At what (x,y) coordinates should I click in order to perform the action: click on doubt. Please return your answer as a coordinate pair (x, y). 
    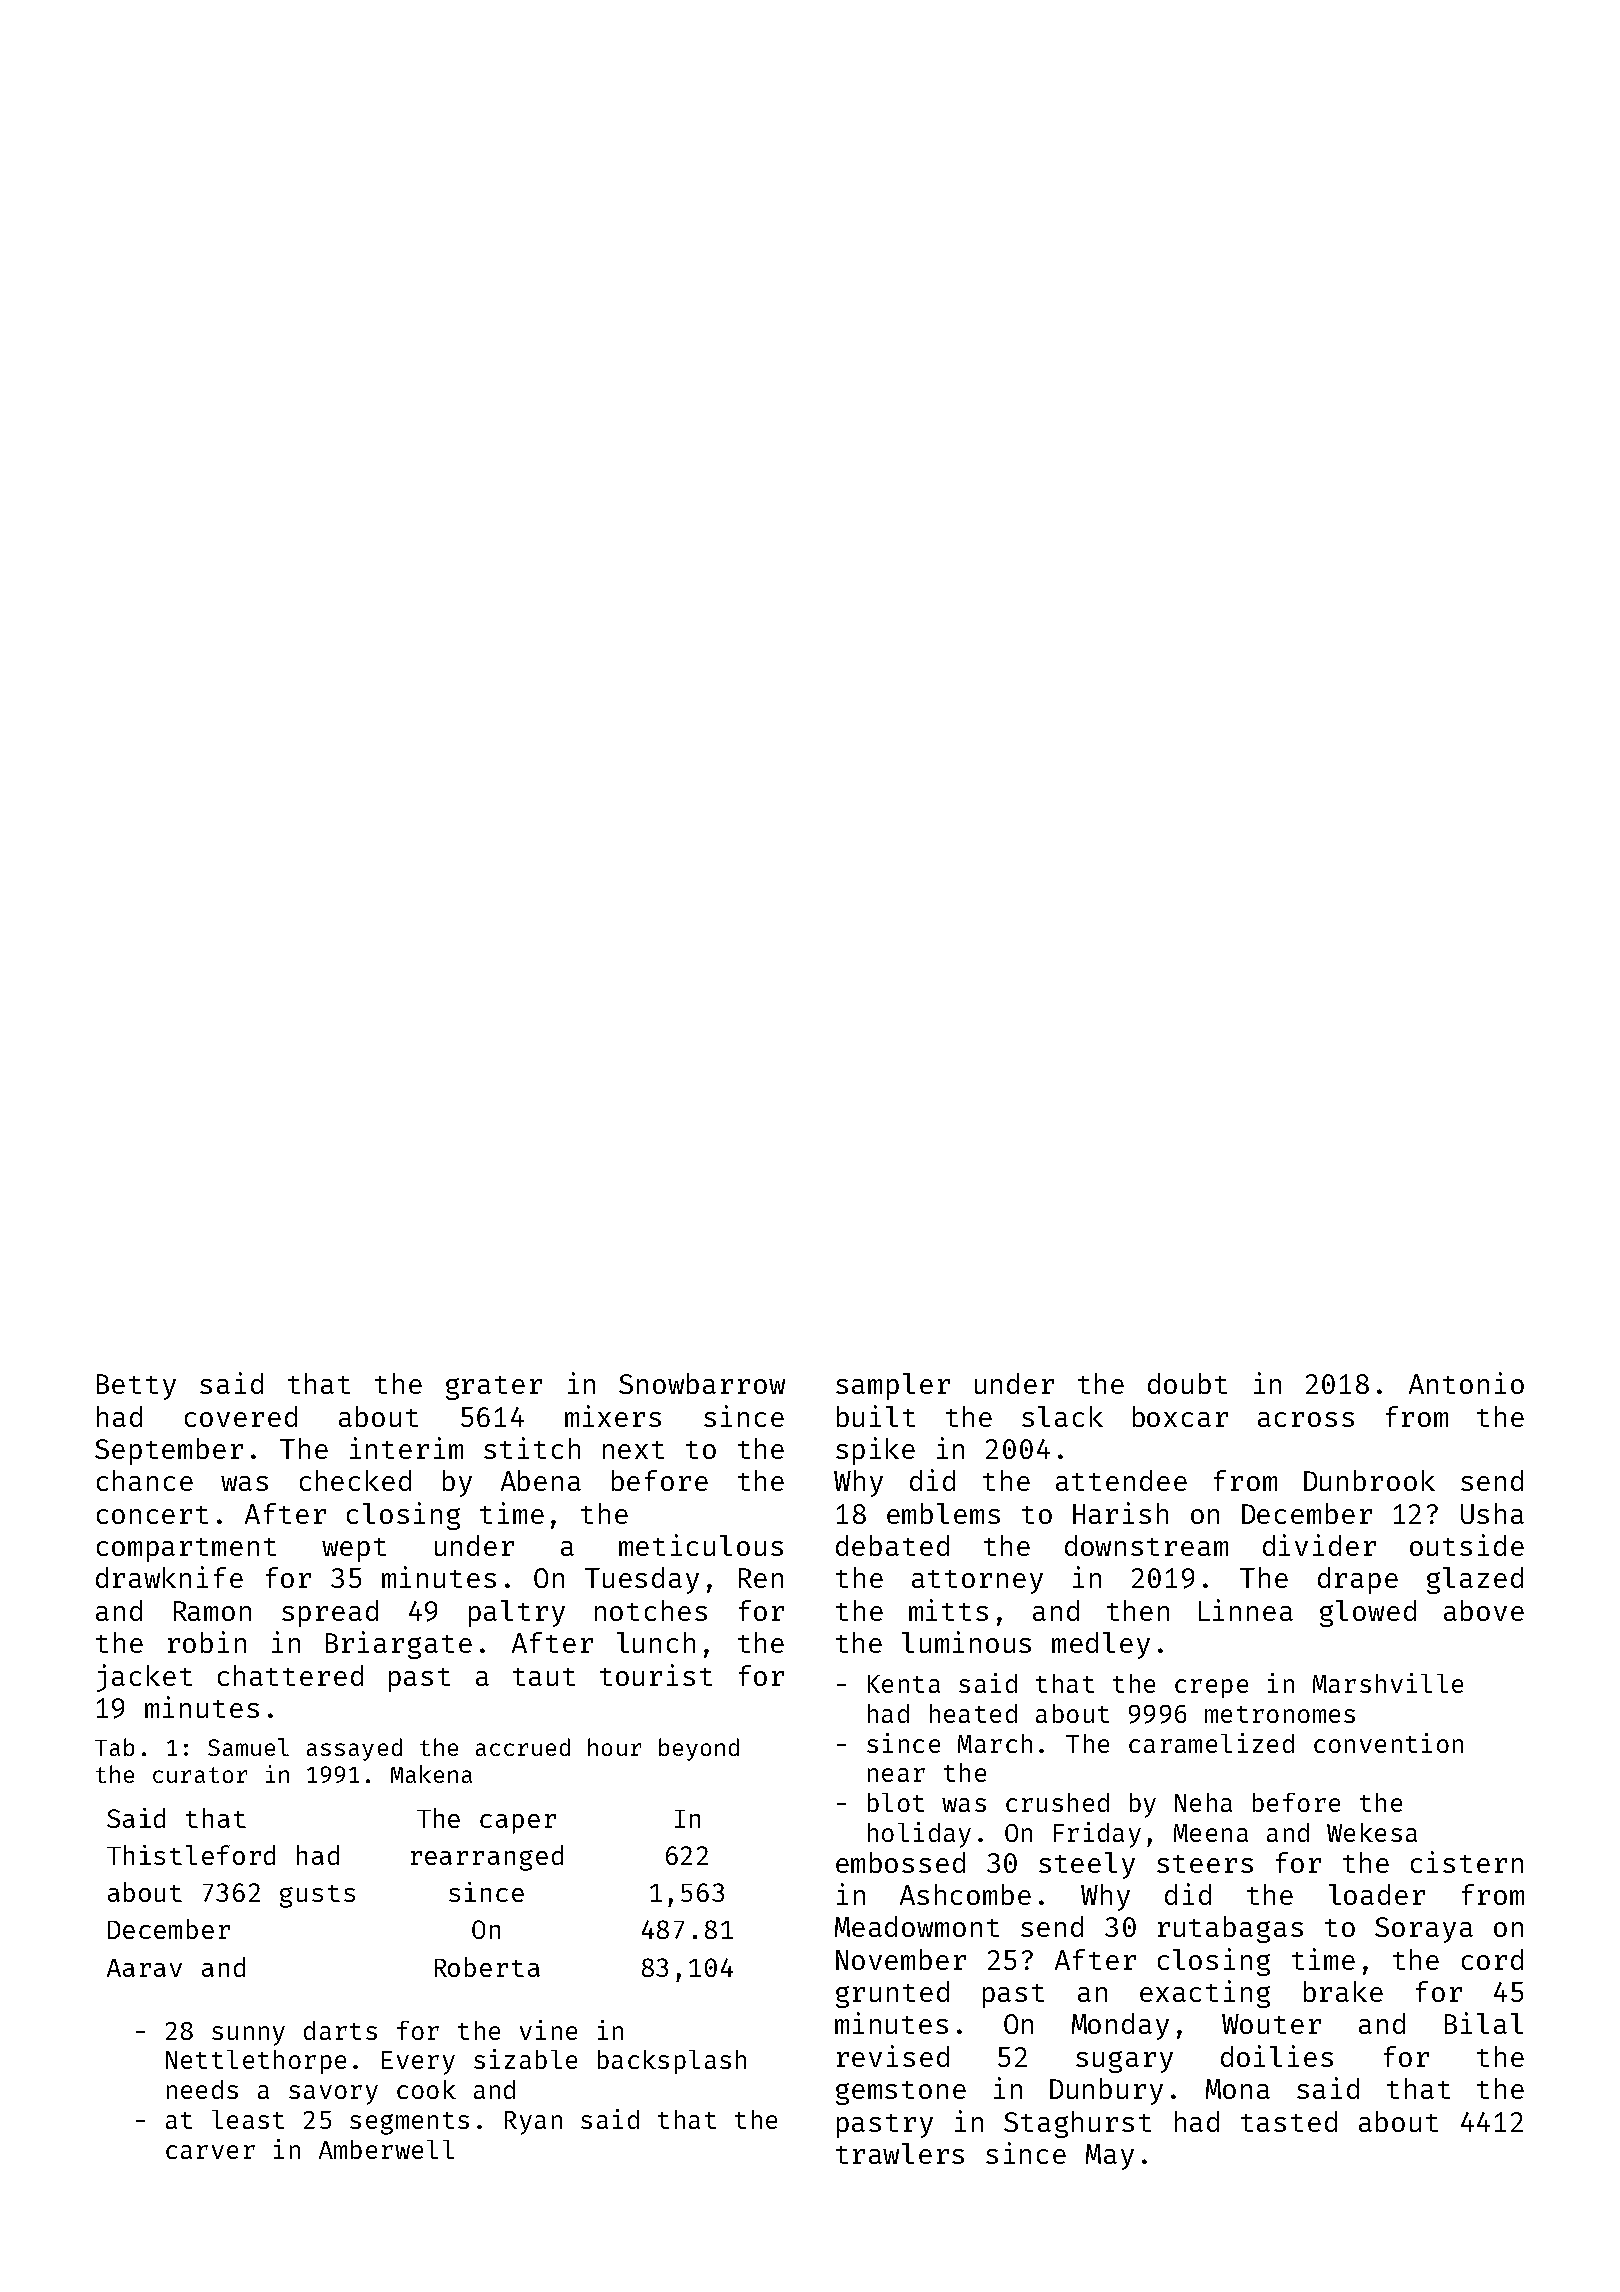
    Looking at the image, I should click on (1187, 1383).
